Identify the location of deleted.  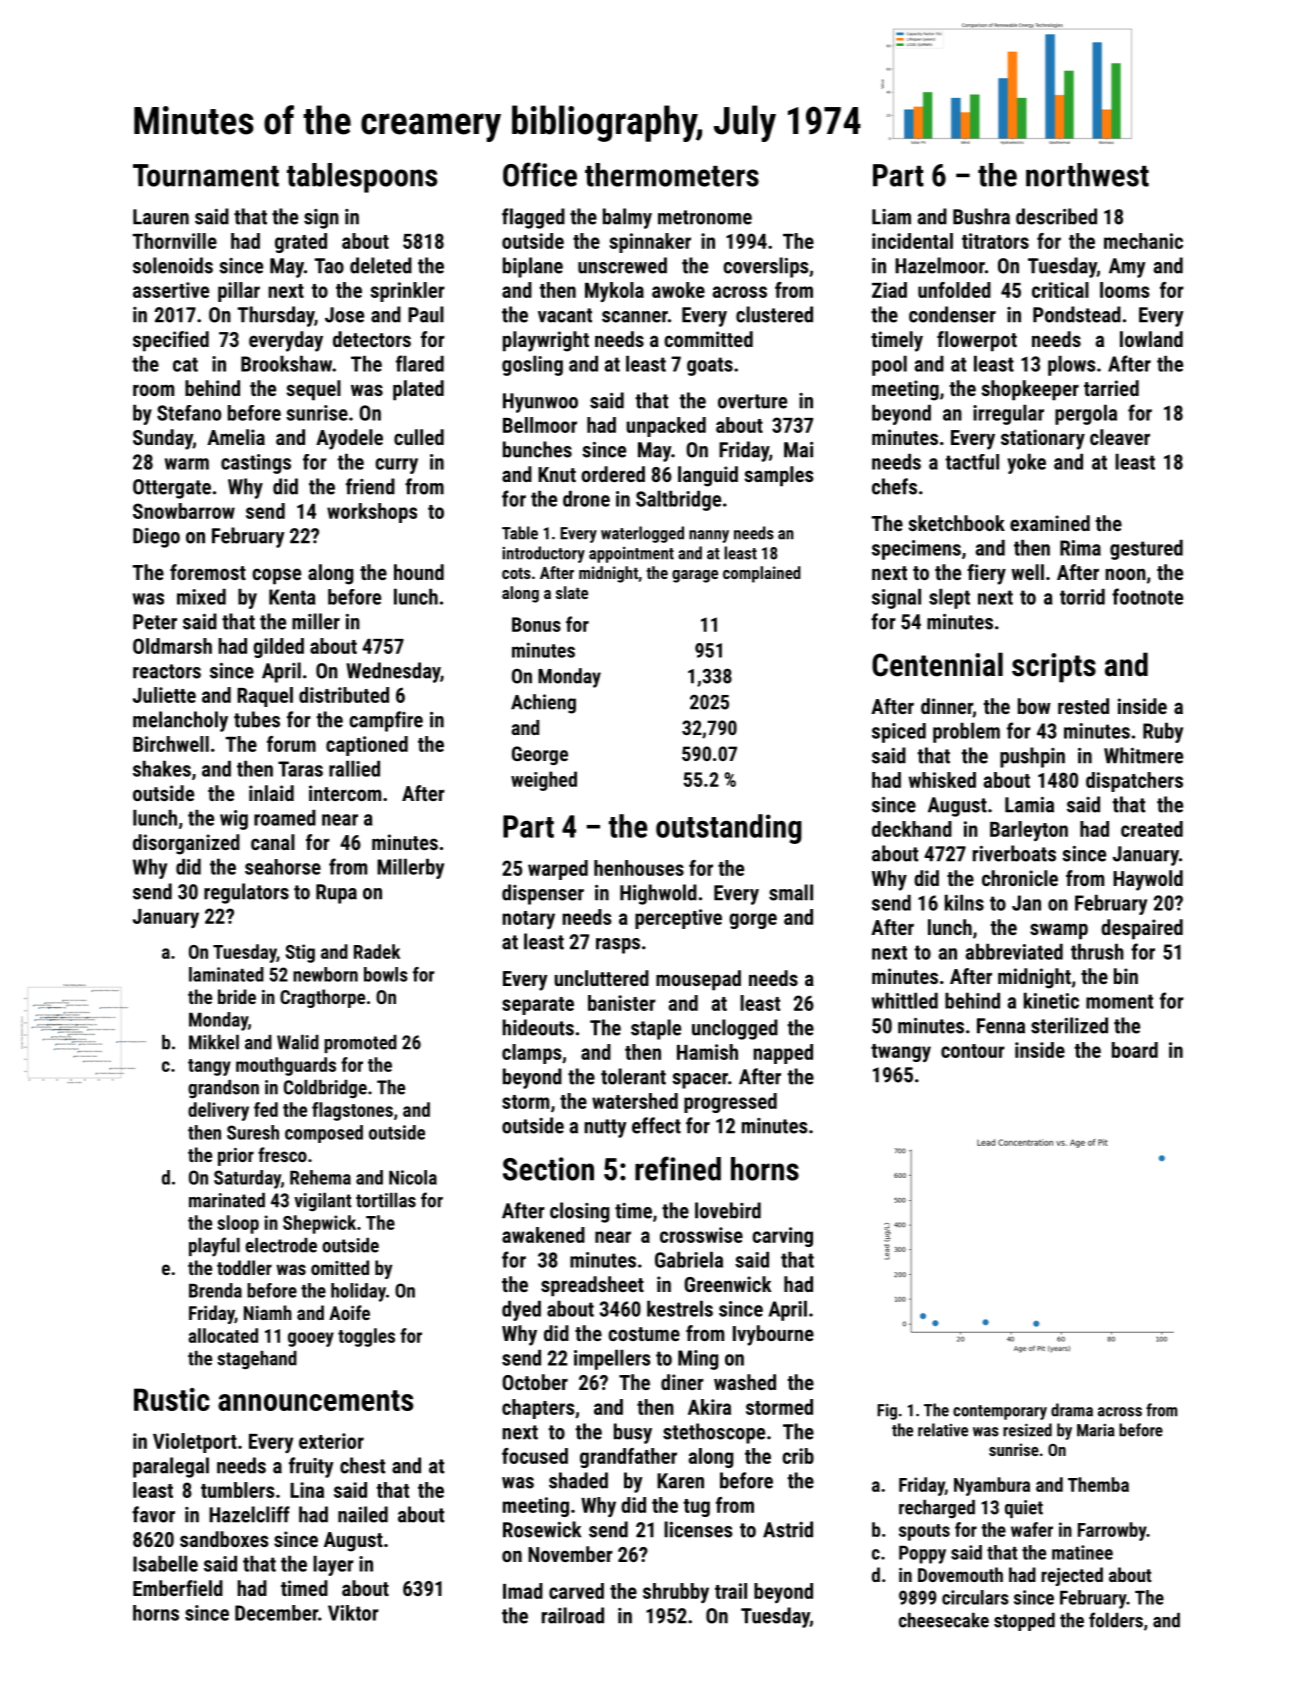
(381, 265).
